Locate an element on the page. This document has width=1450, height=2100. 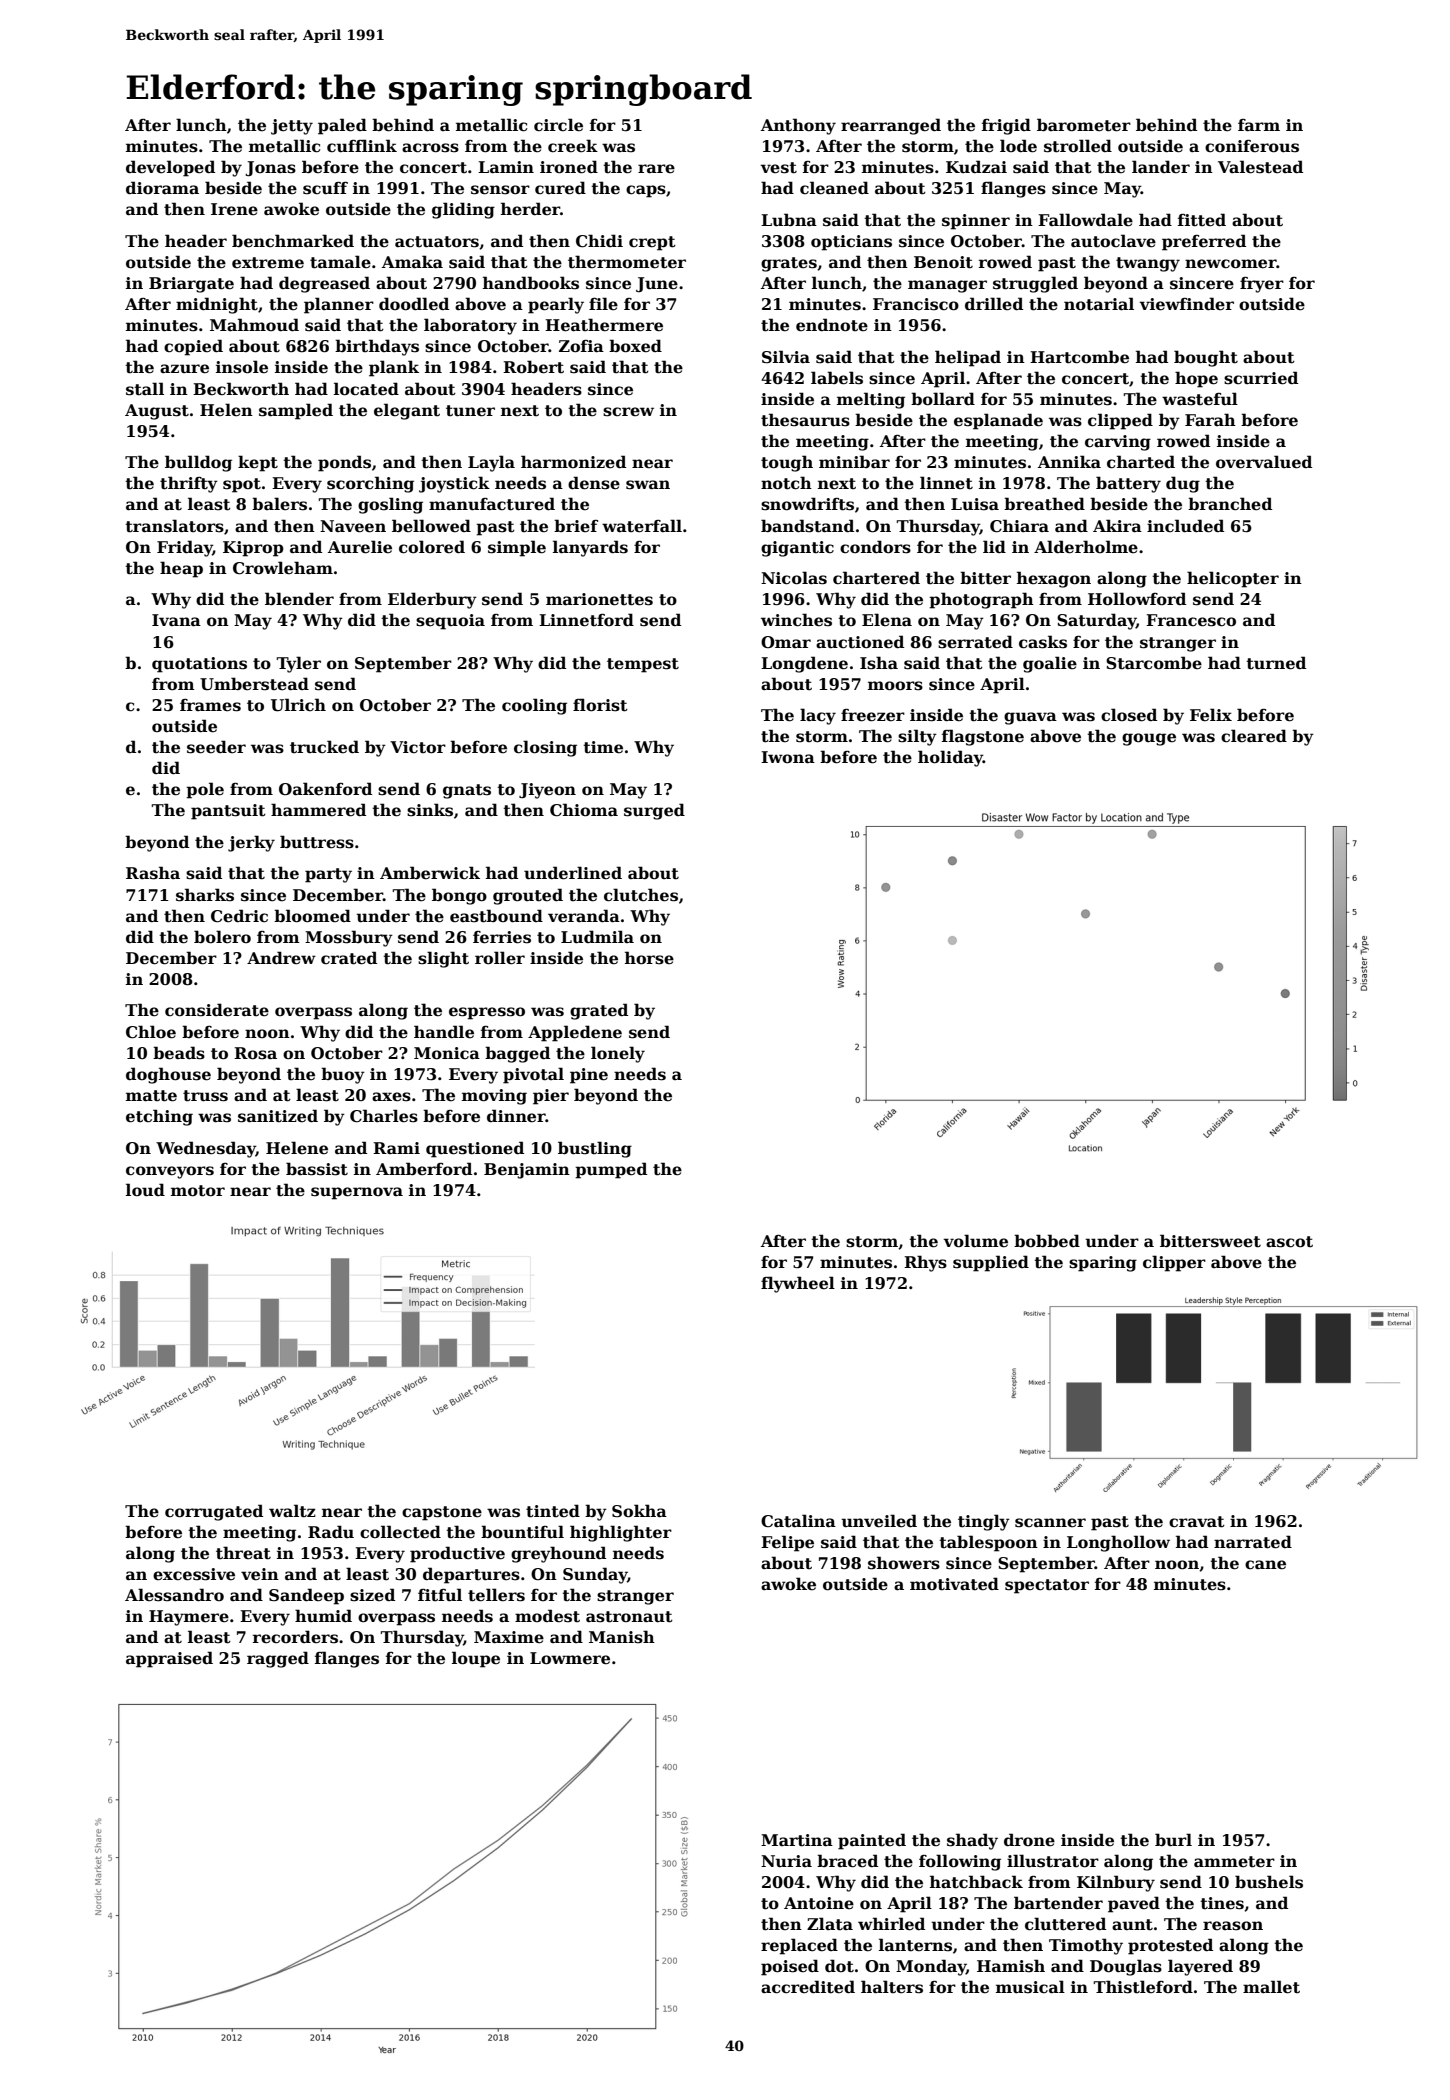
tempest is located at coordinates (643, 665).
